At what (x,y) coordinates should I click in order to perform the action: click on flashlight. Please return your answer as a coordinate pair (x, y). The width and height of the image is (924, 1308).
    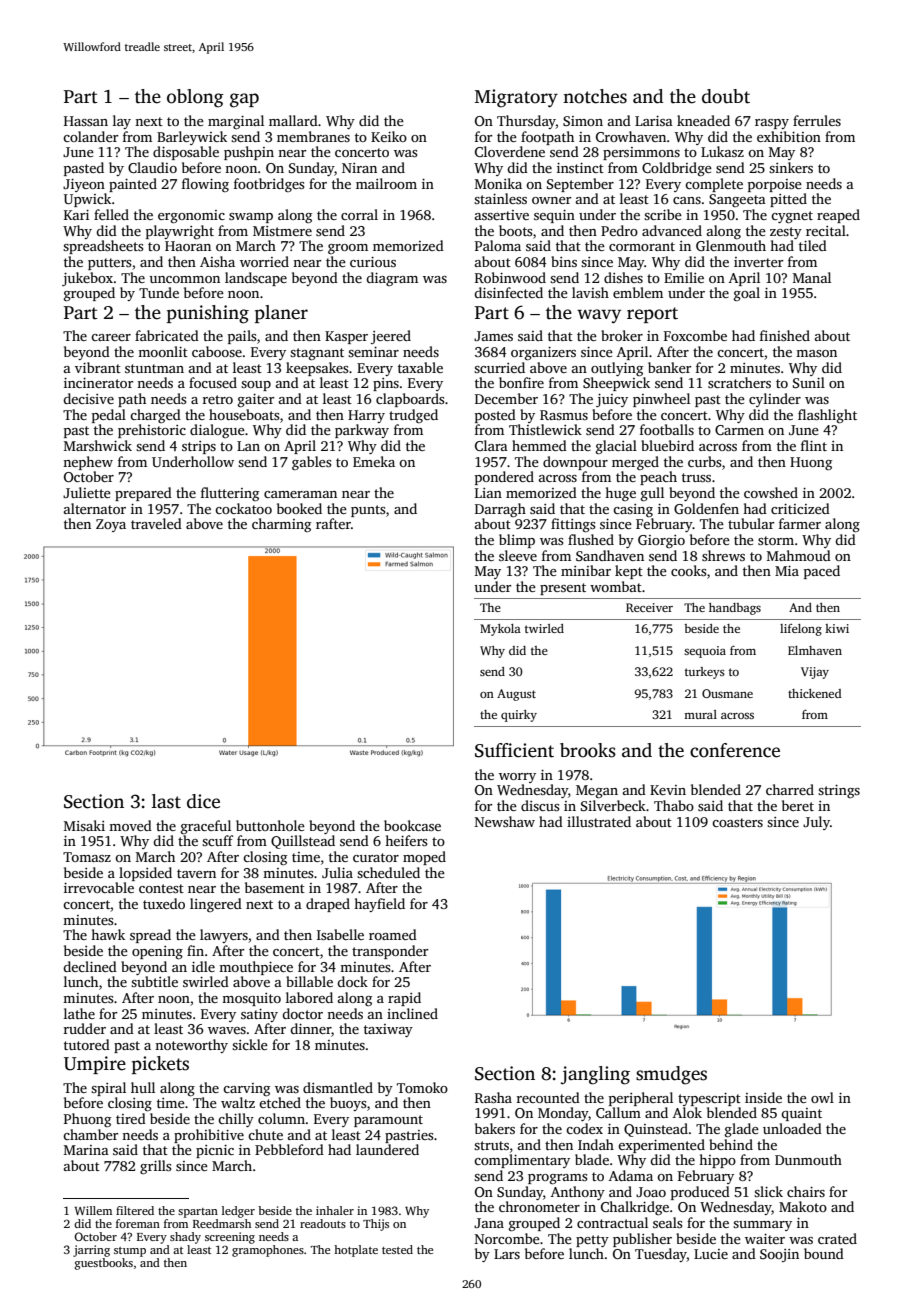
    Looking at the image, I should click on (827, 416).
